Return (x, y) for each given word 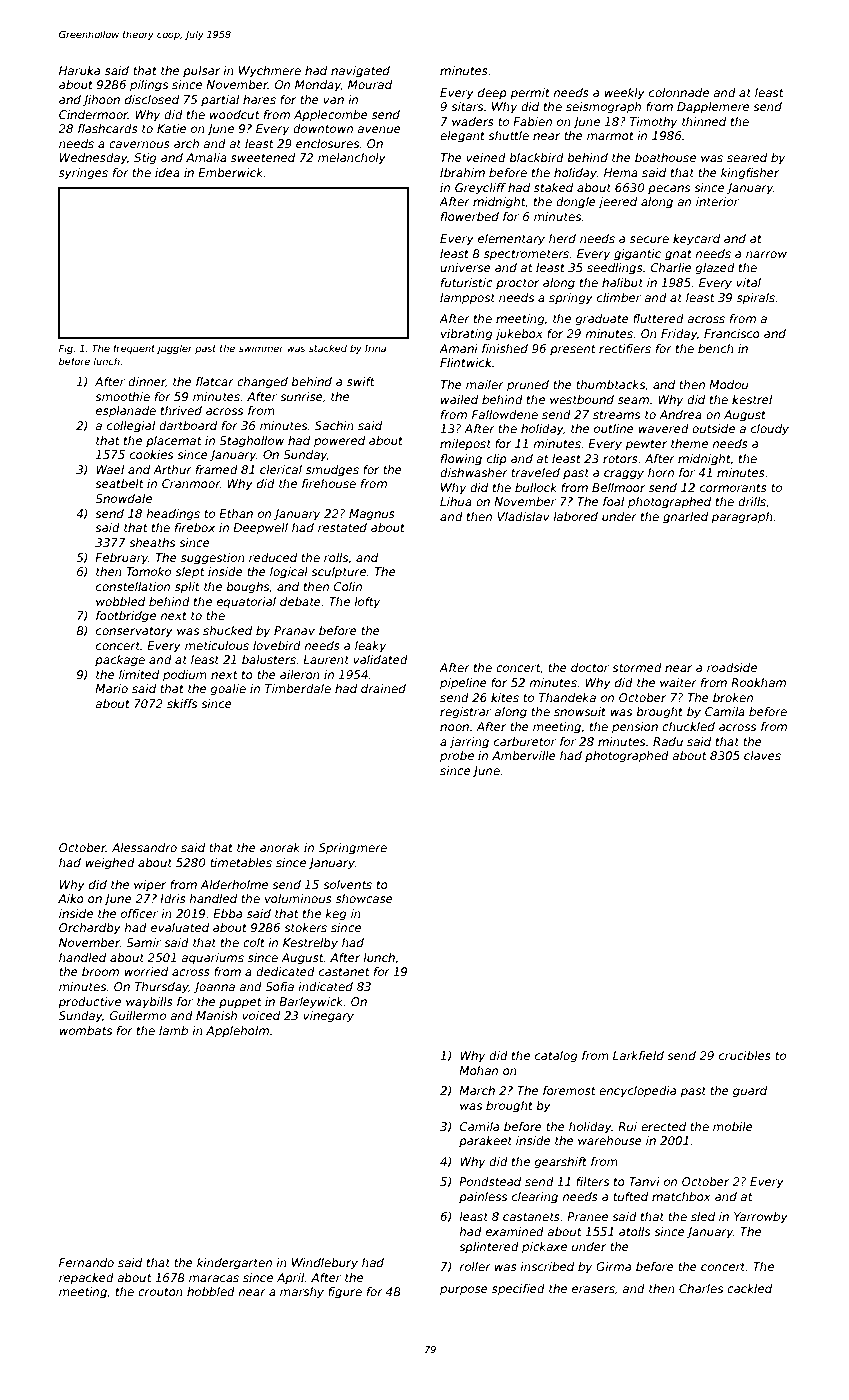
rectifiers (625, 348)
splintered (489, 1248)
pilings (149, 86)
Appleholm (237, 1032)
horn (661, 472)
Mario (111, 688)
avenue (379, 129)
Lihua (456, 501)
